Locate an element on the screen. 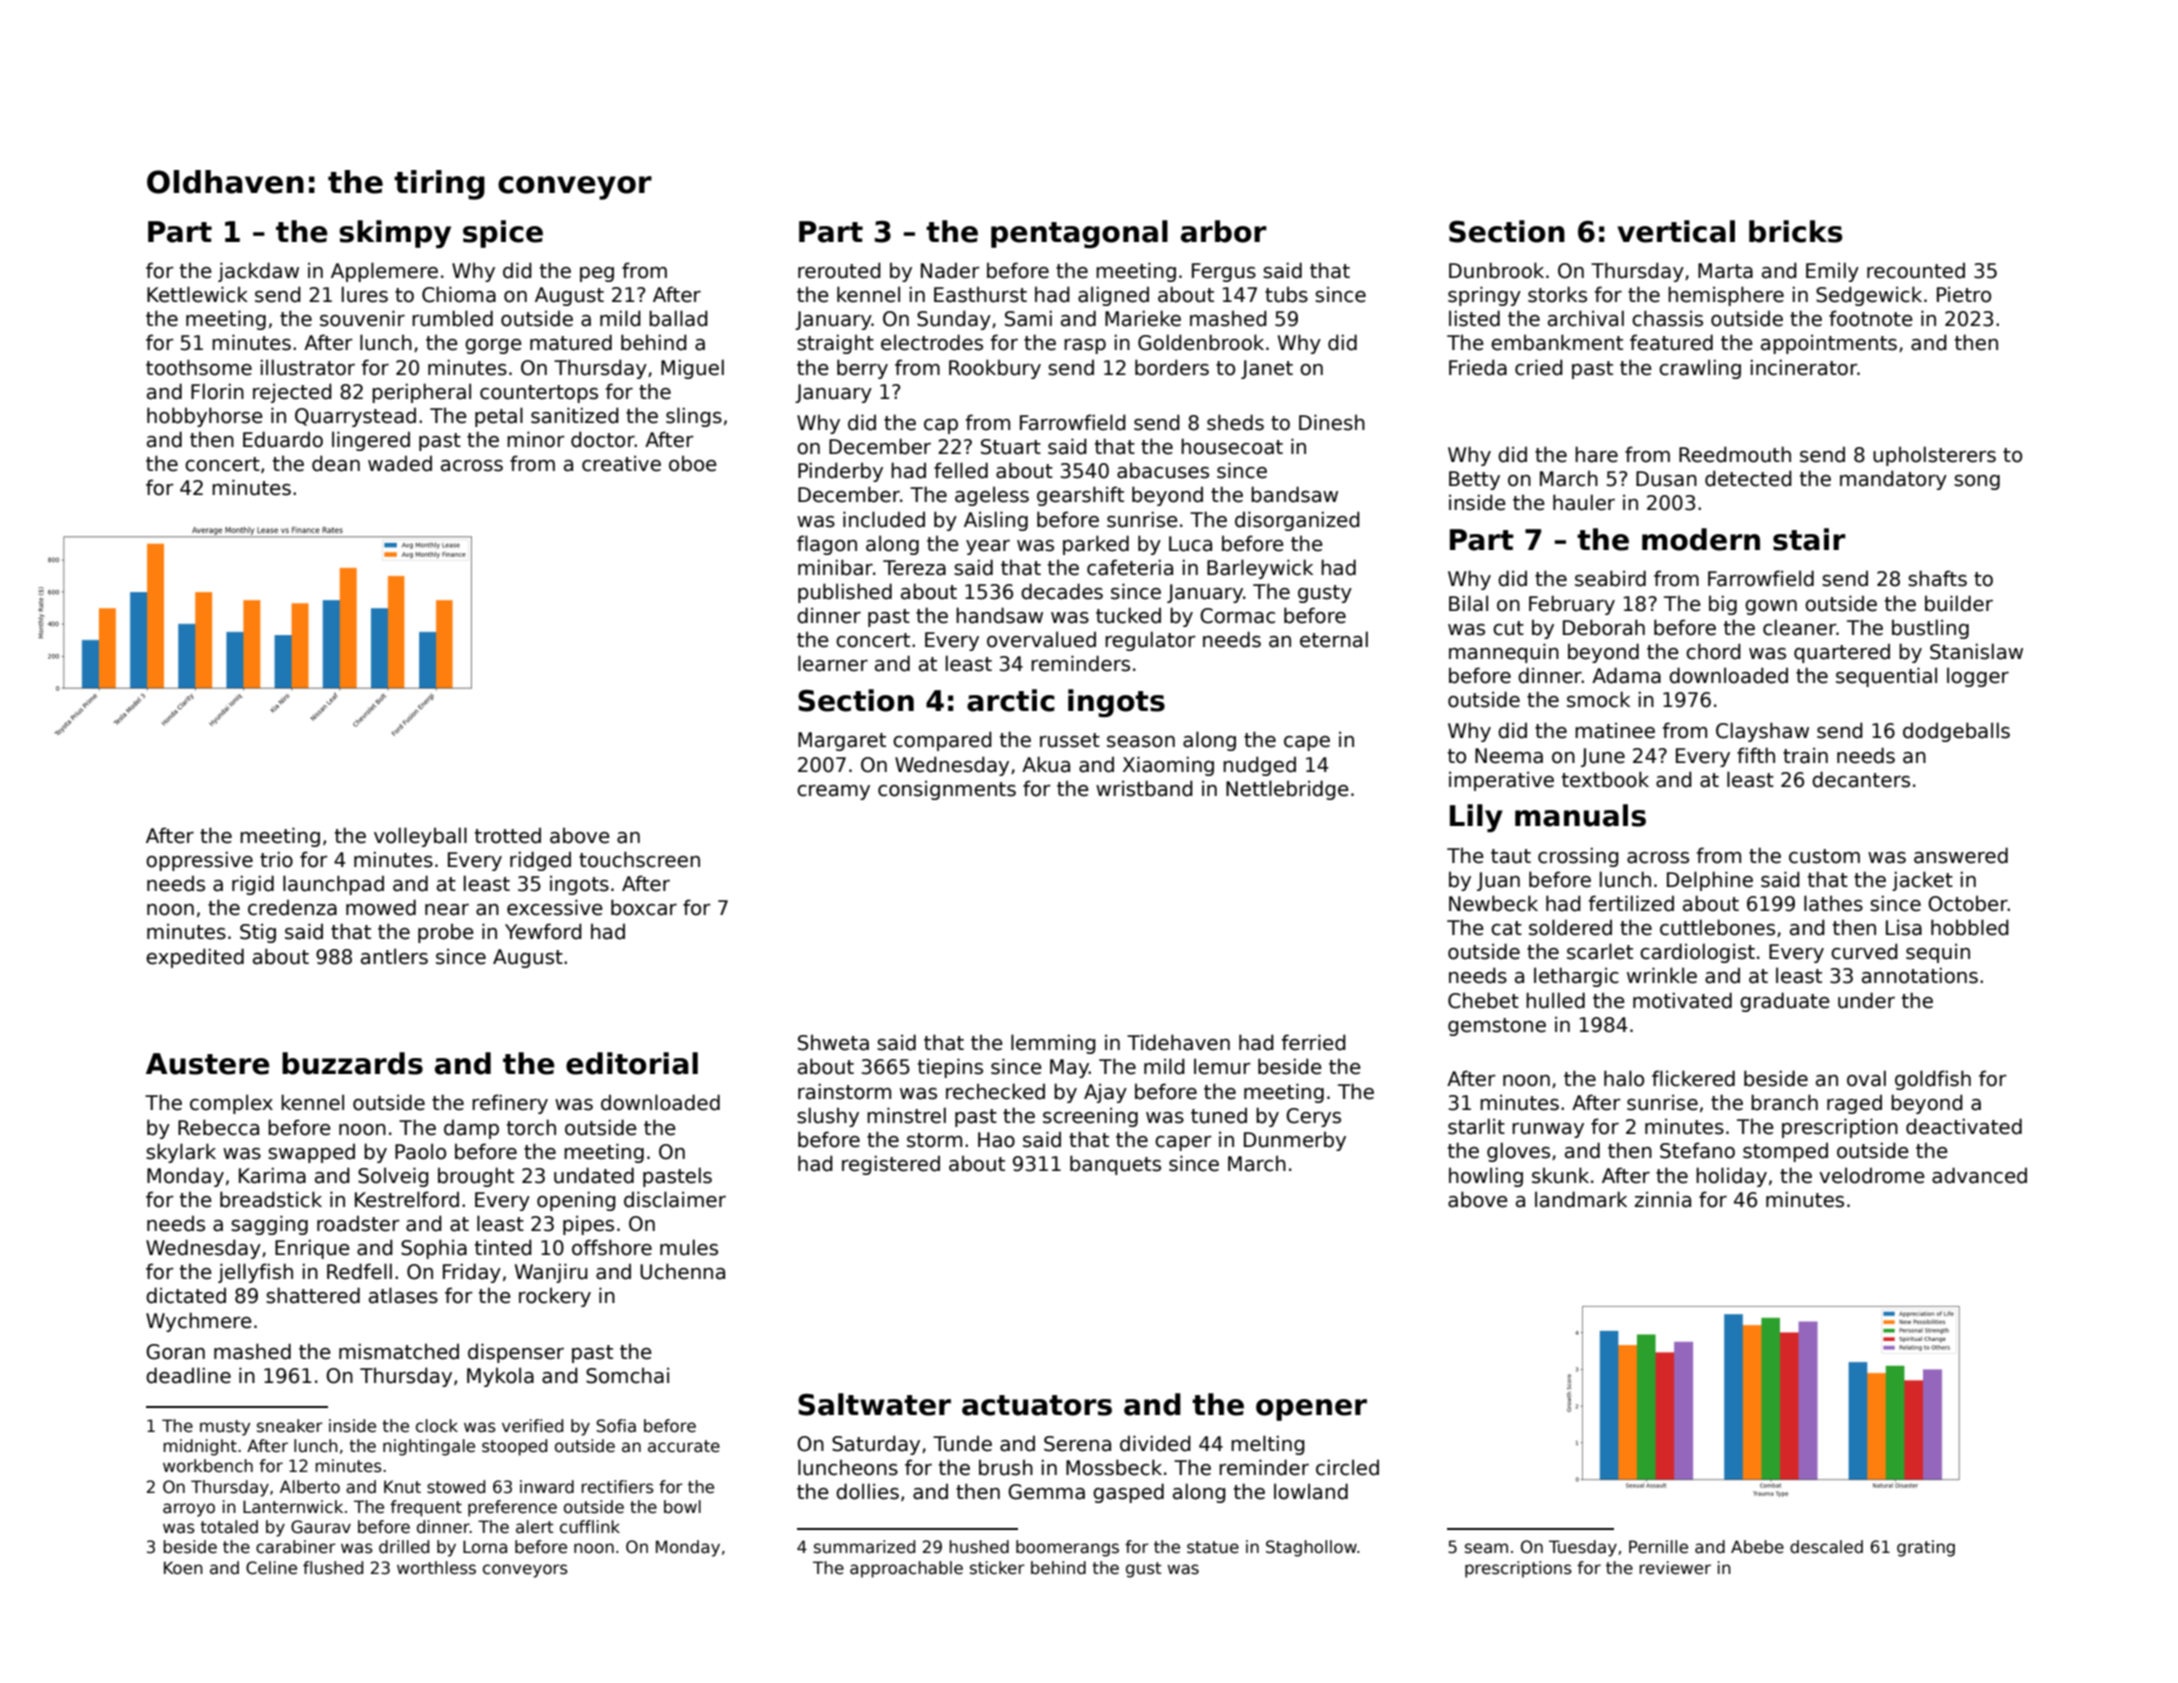 This screenshot has height=1683, width=2178. arbor is located at coordinates (1224, 231).
